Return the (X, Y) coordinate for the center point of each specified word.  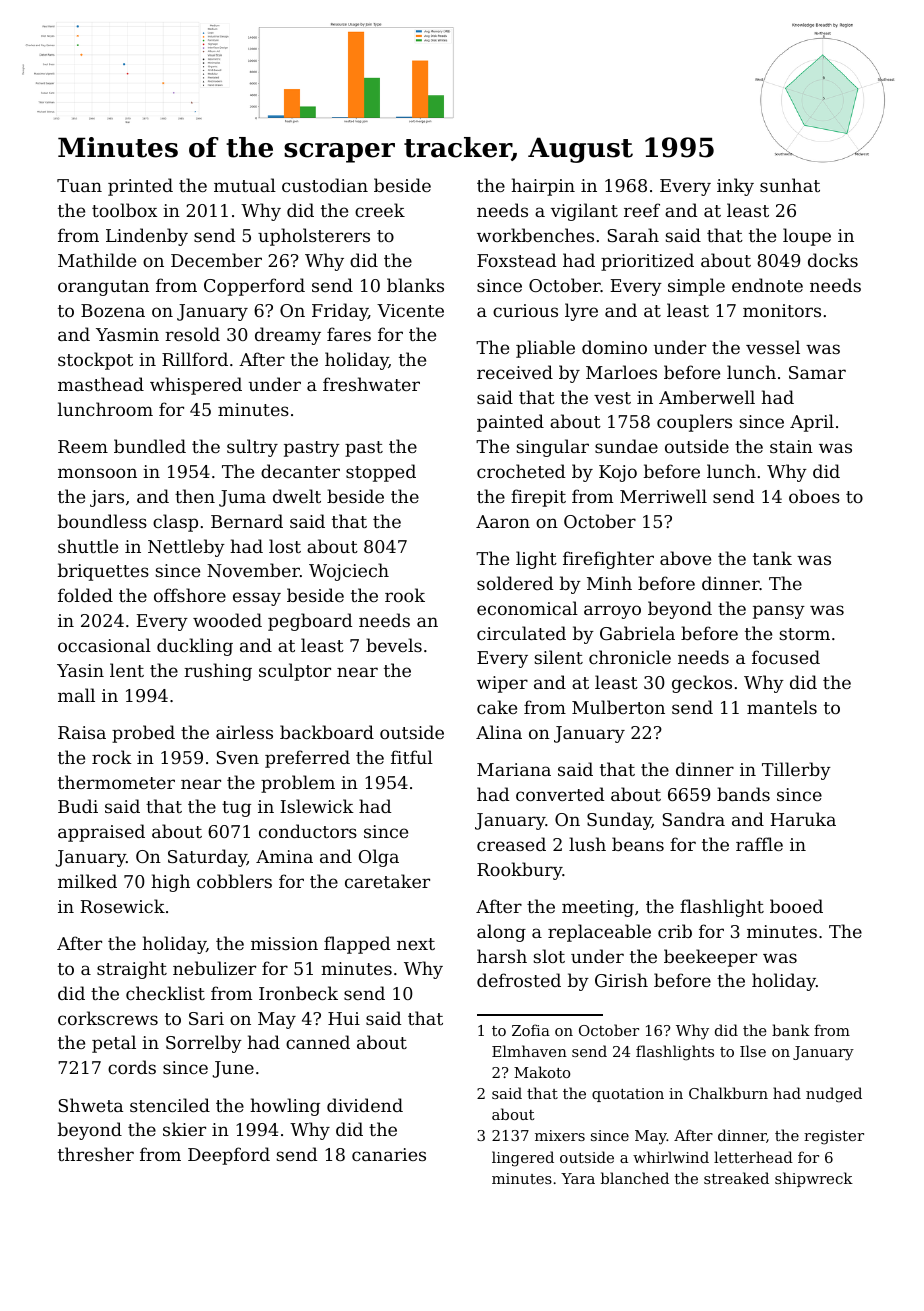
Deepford (229, 1156)
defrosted (519, 980)
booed (796, 906)
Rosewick (123, 906)
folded (85, 595)
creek (380, 210)
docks (833, 260)
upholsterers (314, 237)
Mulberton (618, 707)
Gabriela (637, 633)
